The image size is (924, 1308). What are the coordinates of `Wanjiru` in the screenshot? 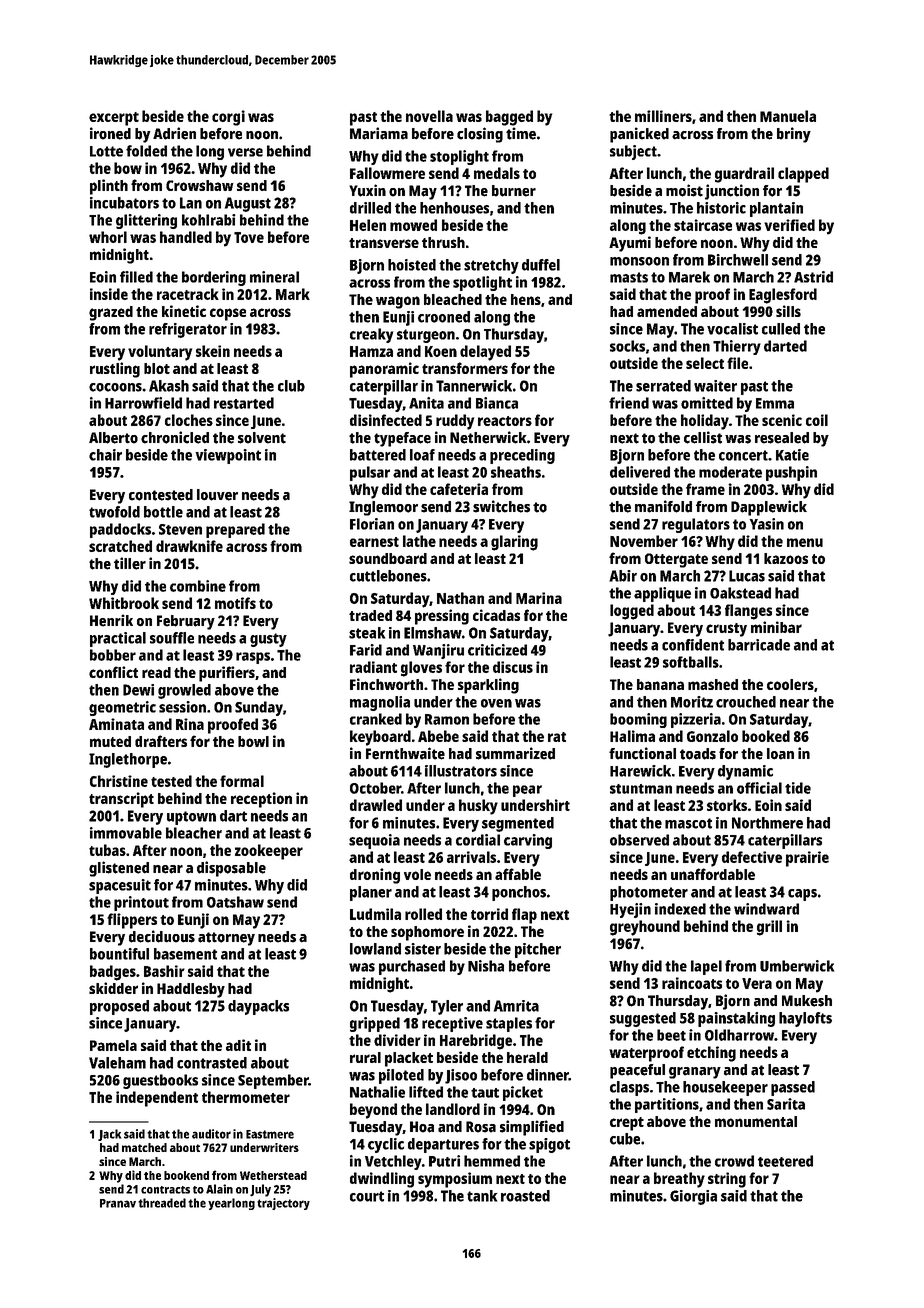 It's located at (438, 651).
